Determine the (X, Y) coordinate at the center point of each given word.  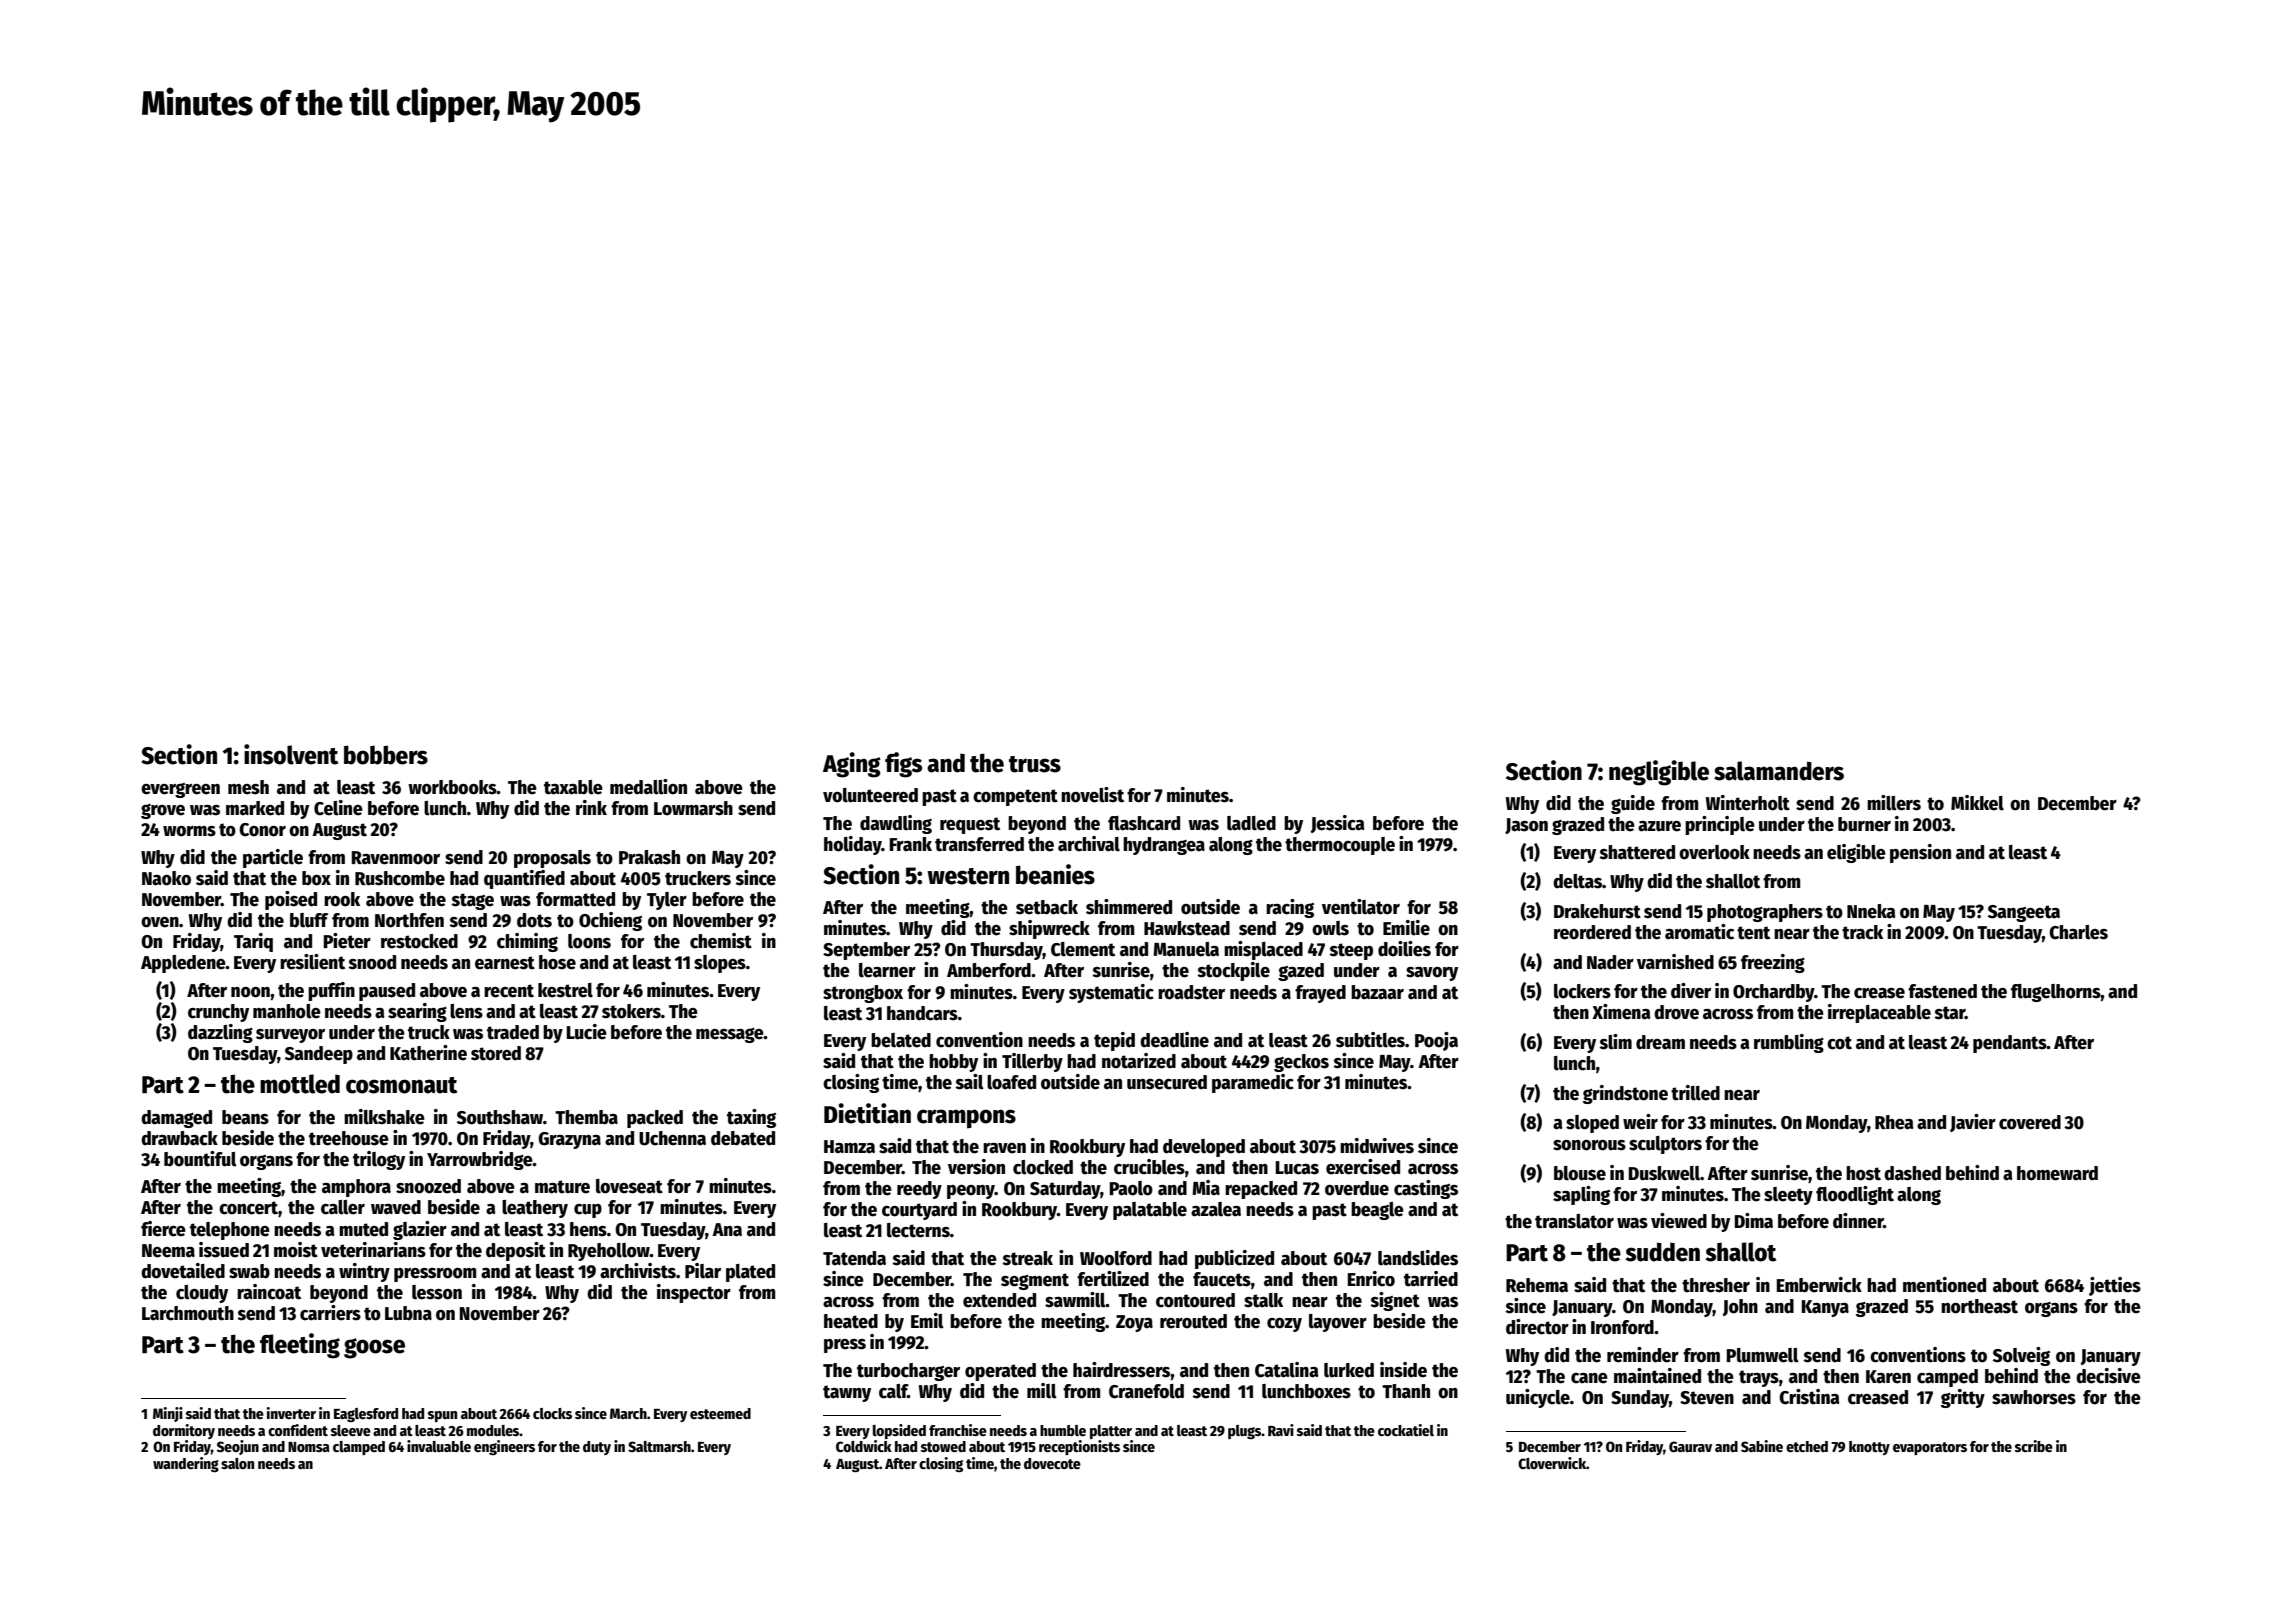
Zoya (1134, 1323)
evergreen (180, 790)
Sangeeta (2024, 913)
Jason (1526, 826)
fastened (1942, 991)
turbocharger (908, 1372)
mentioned (1944, 1285)
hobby (953, 1063)
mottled (300, 1084)
